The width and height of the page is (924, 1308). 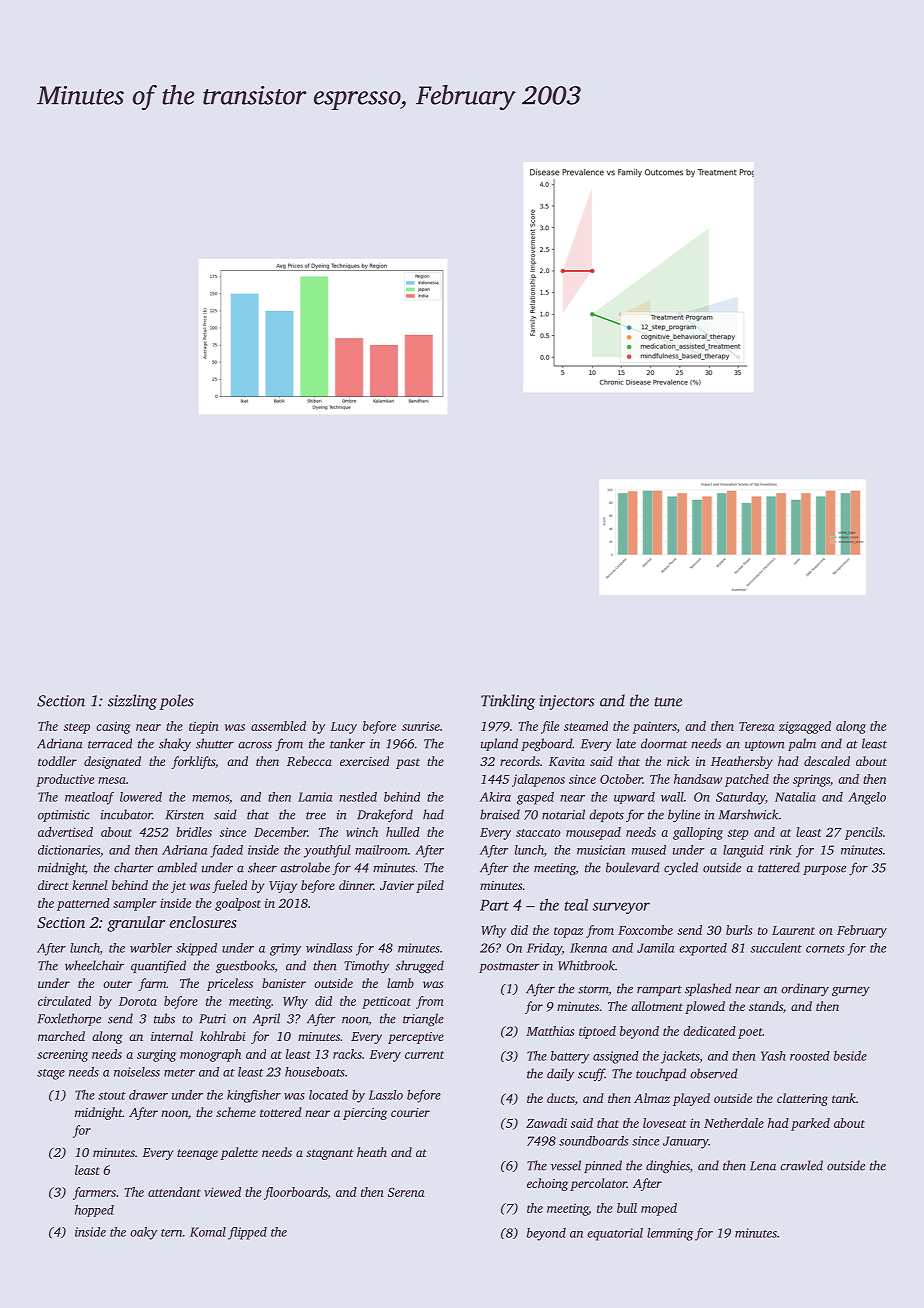 I want to click on flipped, so click(x=247, y=1233).
